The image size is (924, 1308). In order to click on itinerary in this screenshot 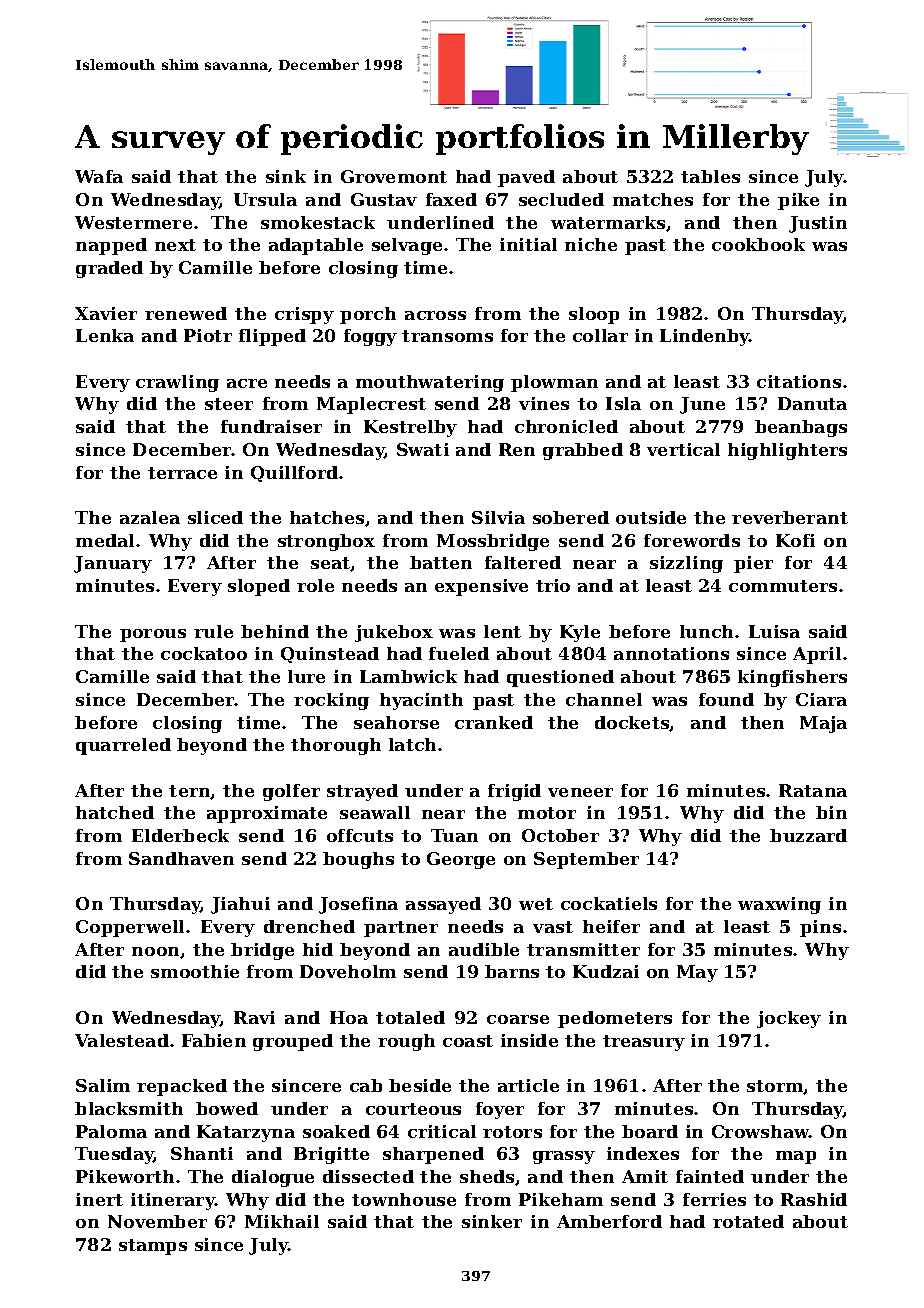, I will do `click(173, 1201)`.
